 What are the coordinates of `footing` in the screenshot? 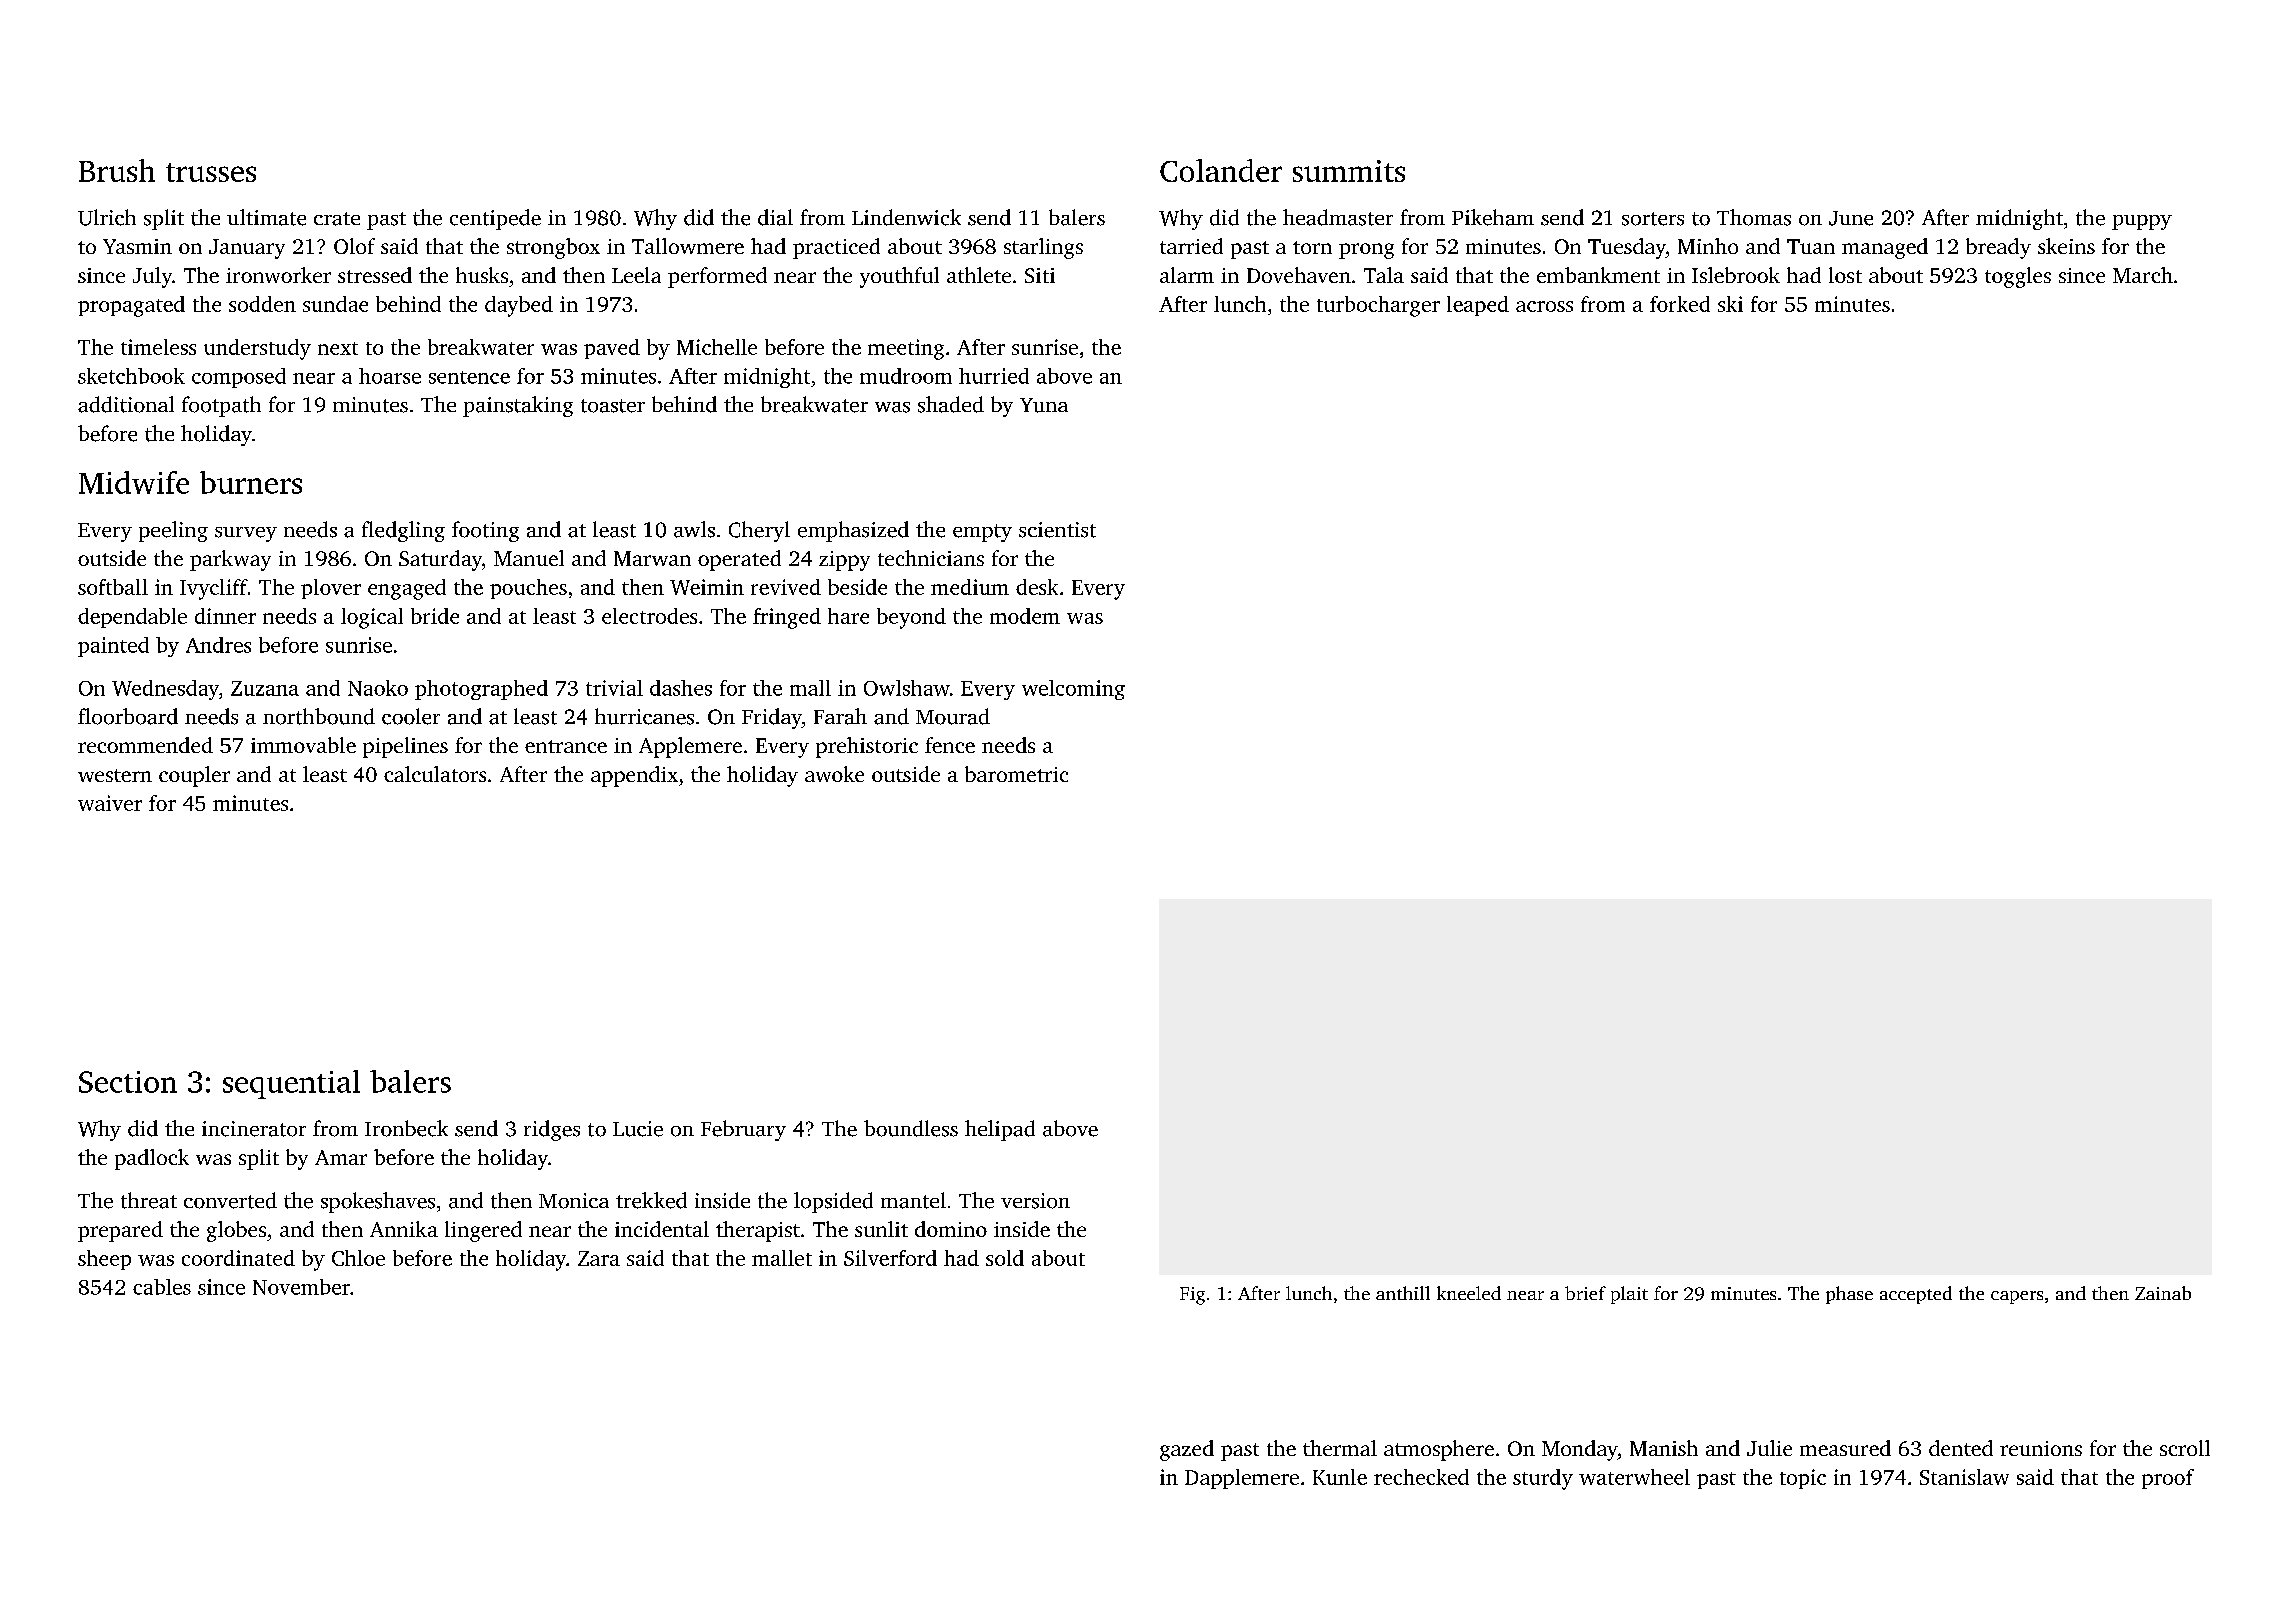 It's located at (485, 531).
